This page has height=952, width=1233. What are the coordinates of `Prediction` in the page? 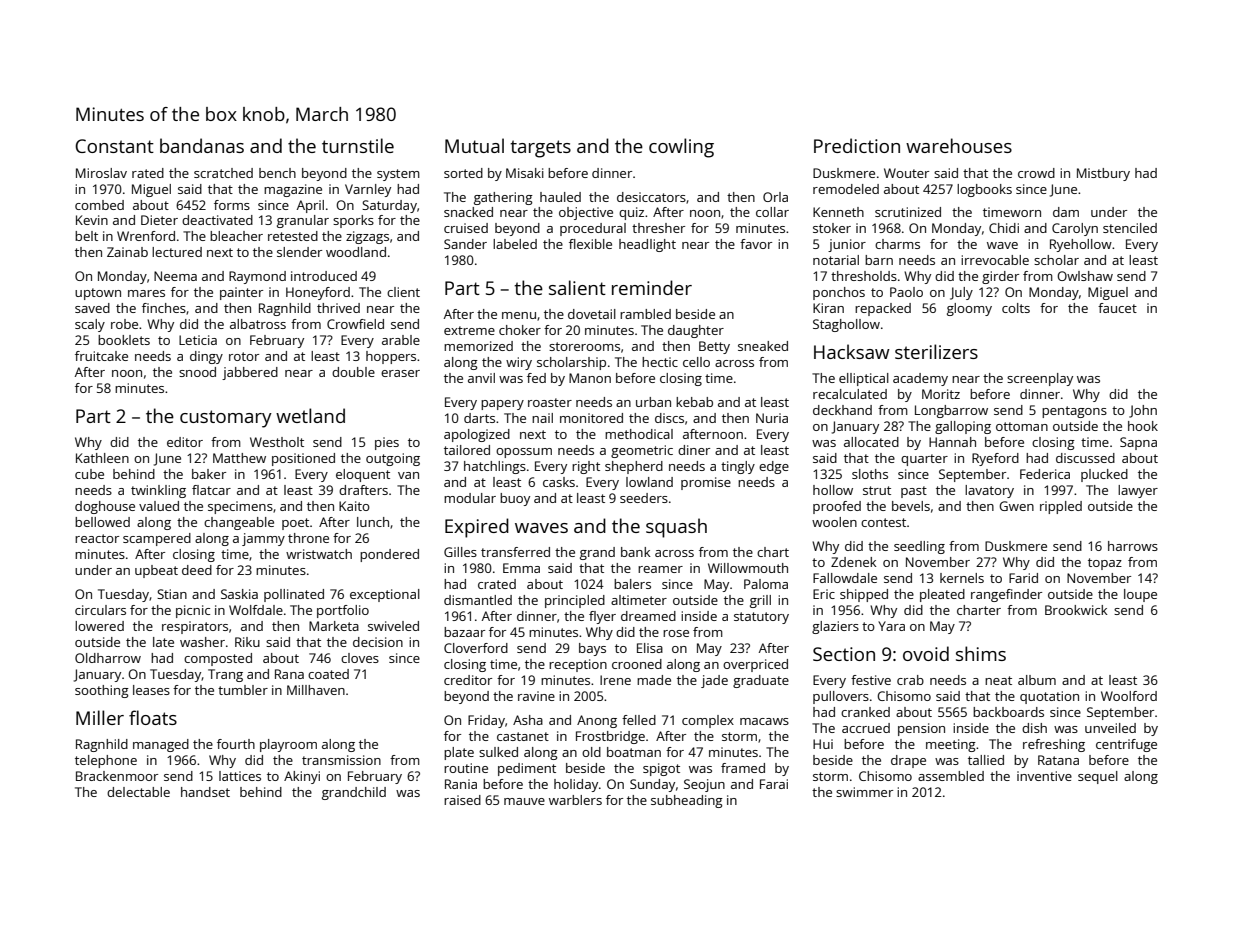 It's located at (857, 145).
